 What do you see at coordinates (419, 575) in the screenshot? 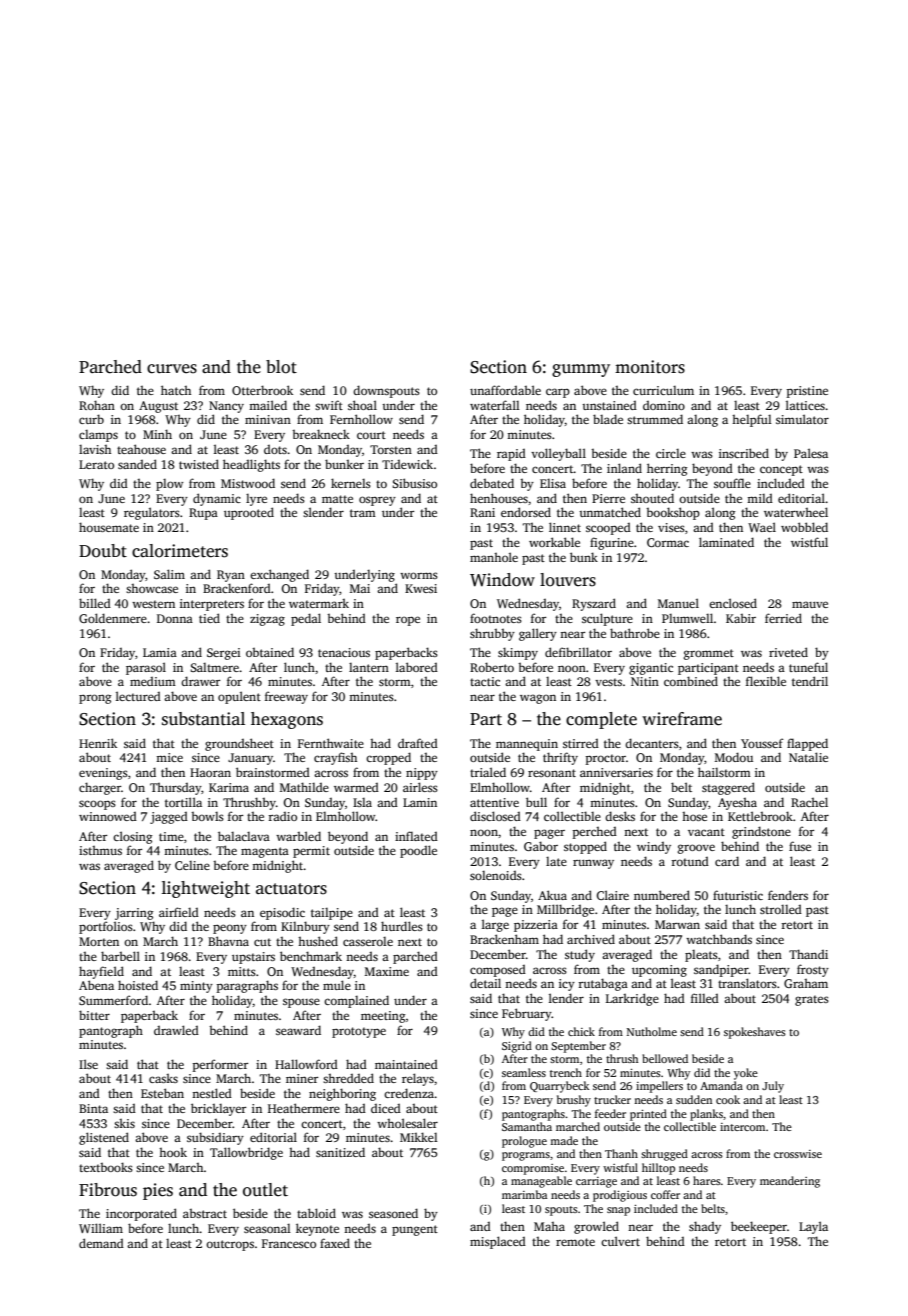
I see `worms` at bounding box center [419, 575].
